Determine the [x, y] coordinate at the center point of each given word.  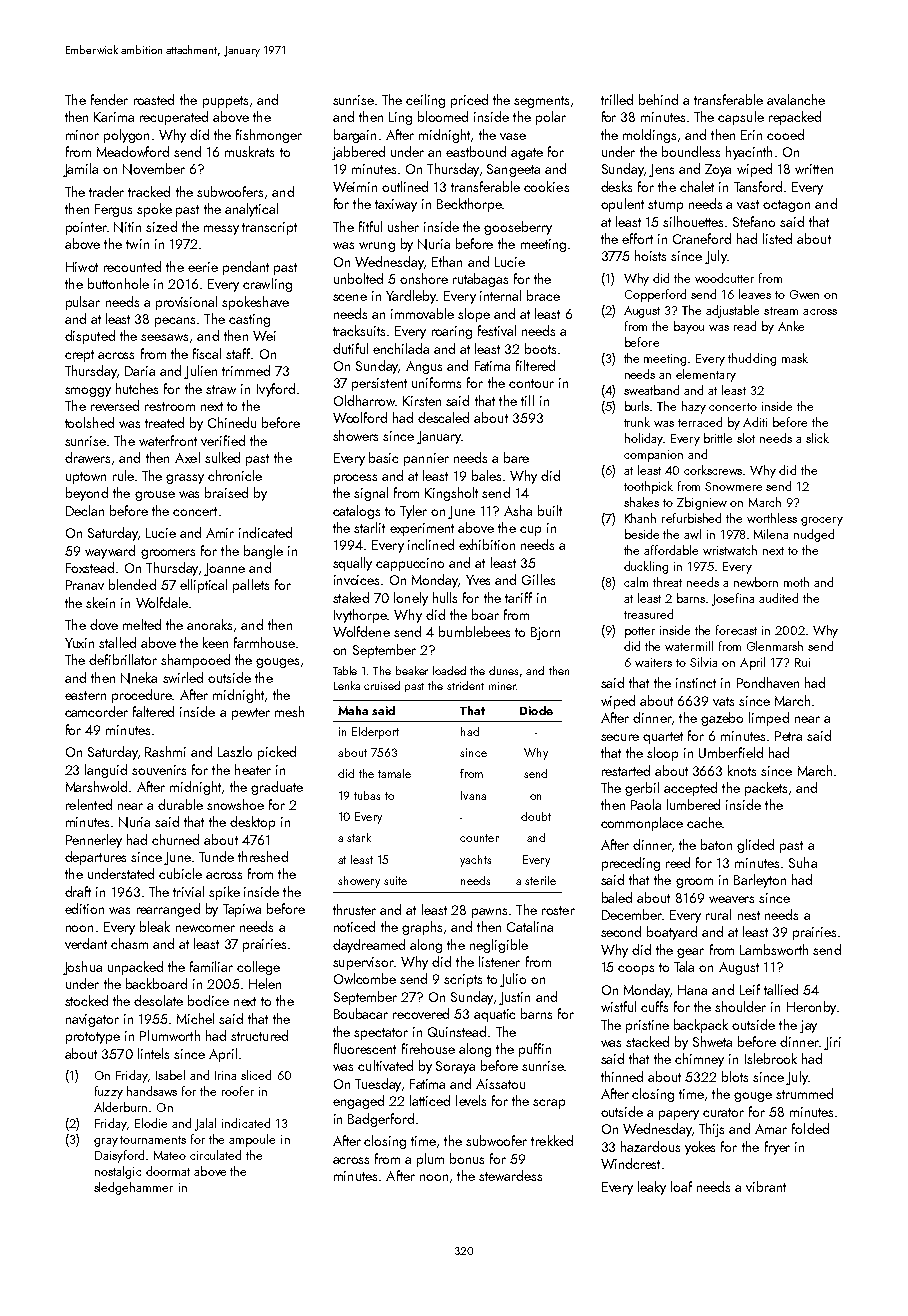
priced [469, 101]
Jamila [80, 170]
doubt [536, 816]
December [632, 914]
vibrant [766, 1186]
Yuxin [79, 643]
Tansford [758, 186]
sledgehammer [133, 1188]
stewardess [510, 1175]
